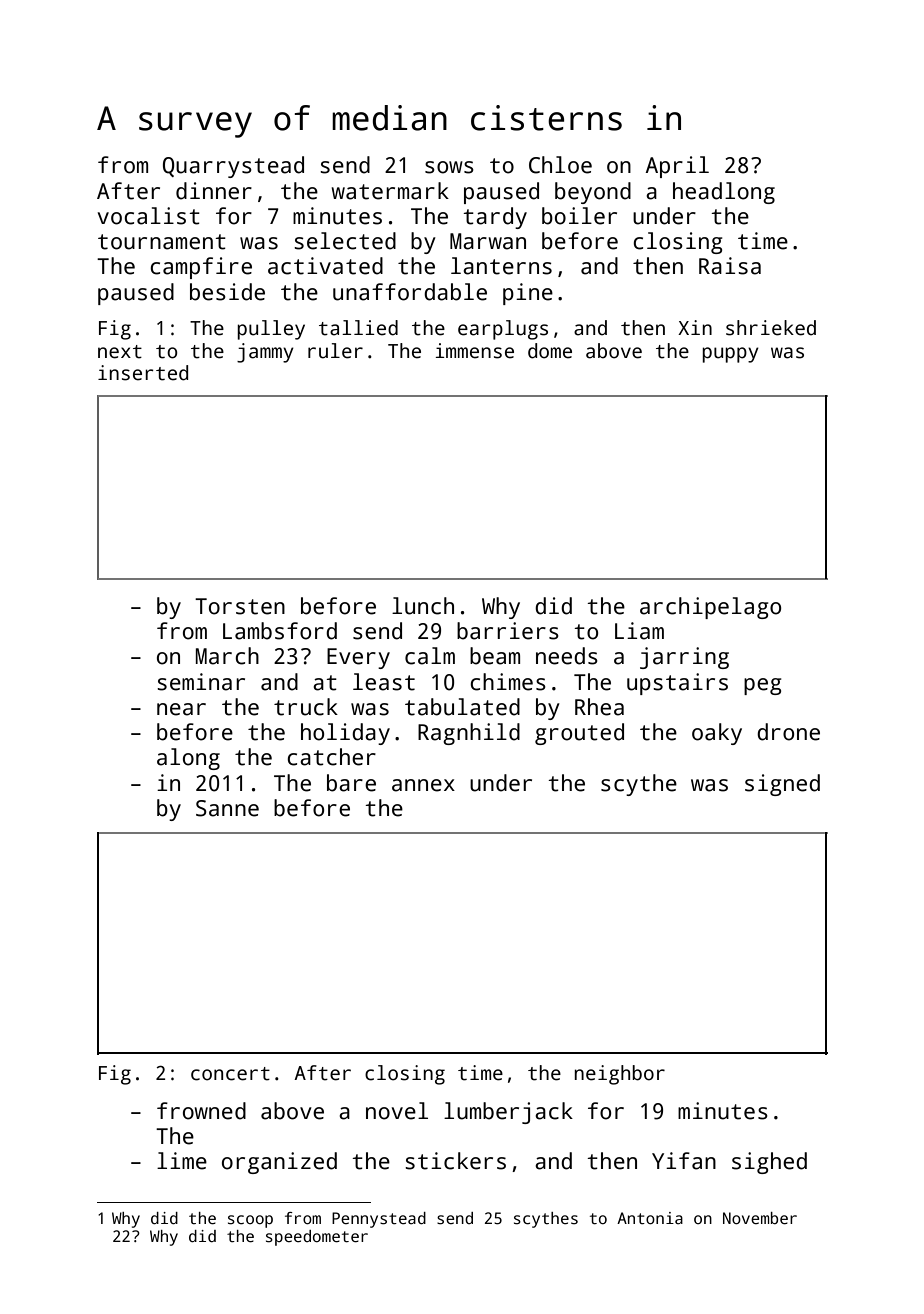  What do you see at coordinates (508, 1113) in the screenshot?
I see `lumberjack` at bounding box center [508, 1113].
